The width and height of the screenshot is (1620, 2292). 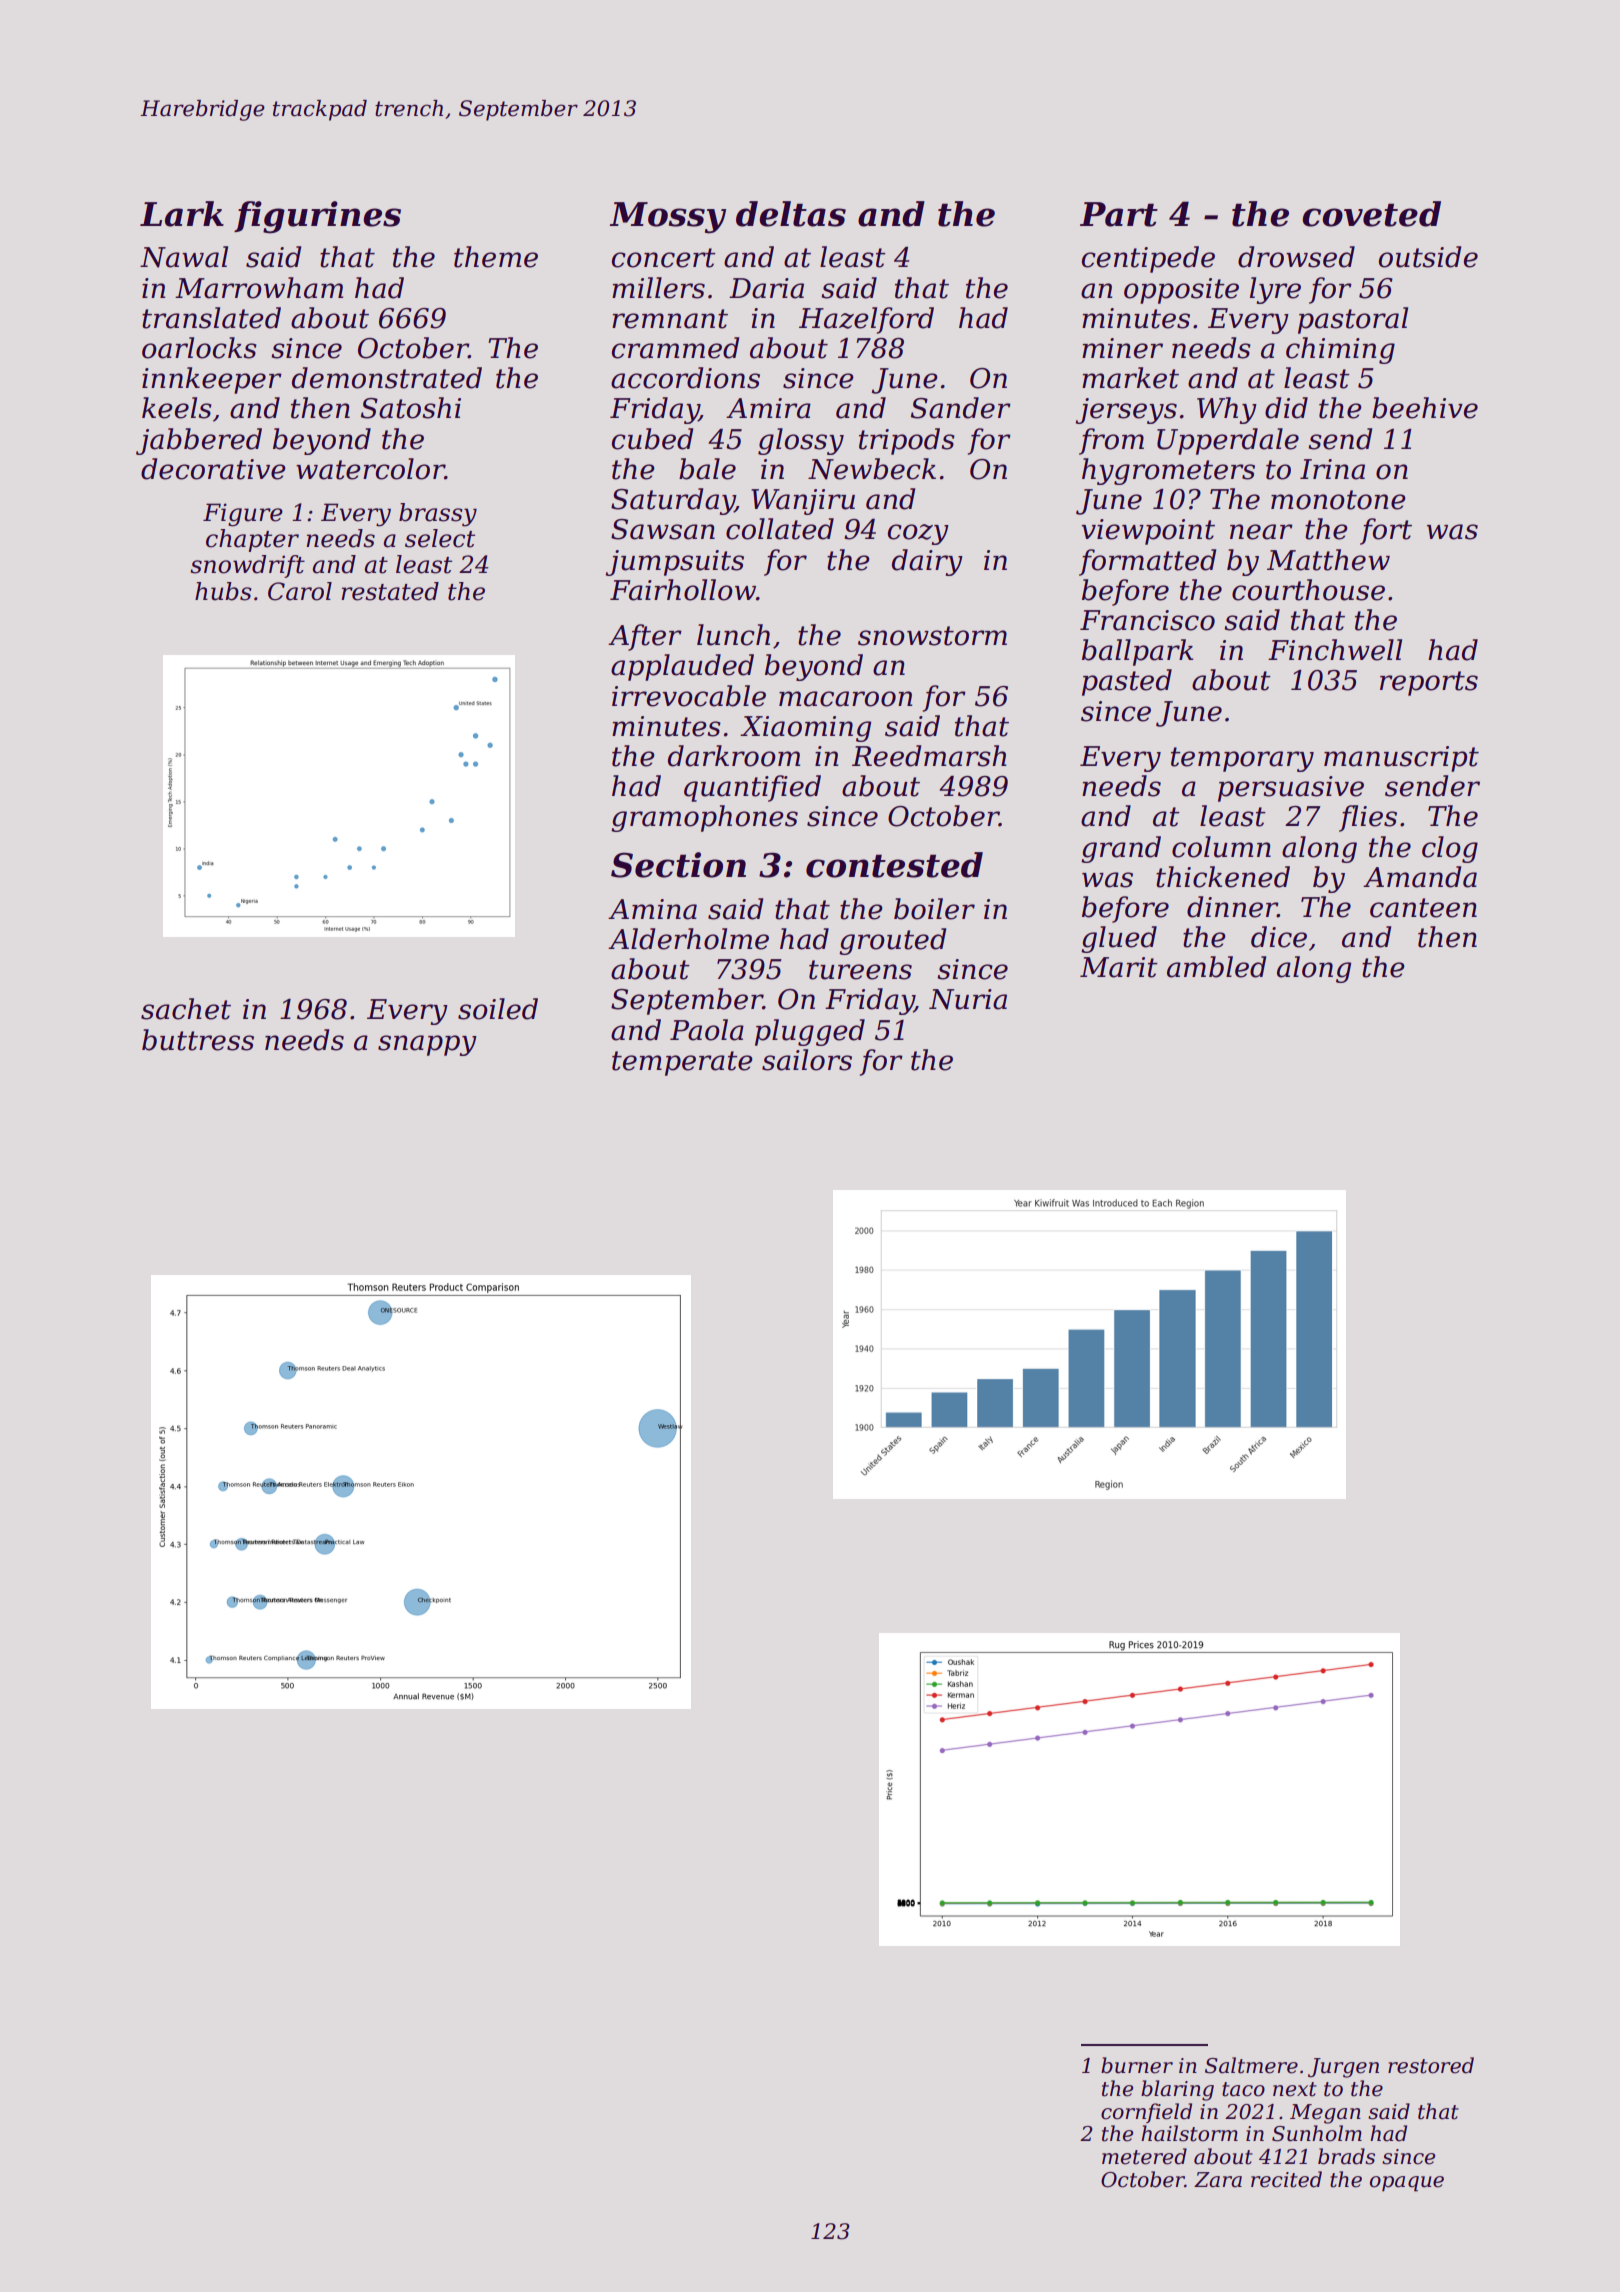 What do you see at coordinates (213, 469) in the screenshot?
I see `decorative` at bounding box center [213, 469].
